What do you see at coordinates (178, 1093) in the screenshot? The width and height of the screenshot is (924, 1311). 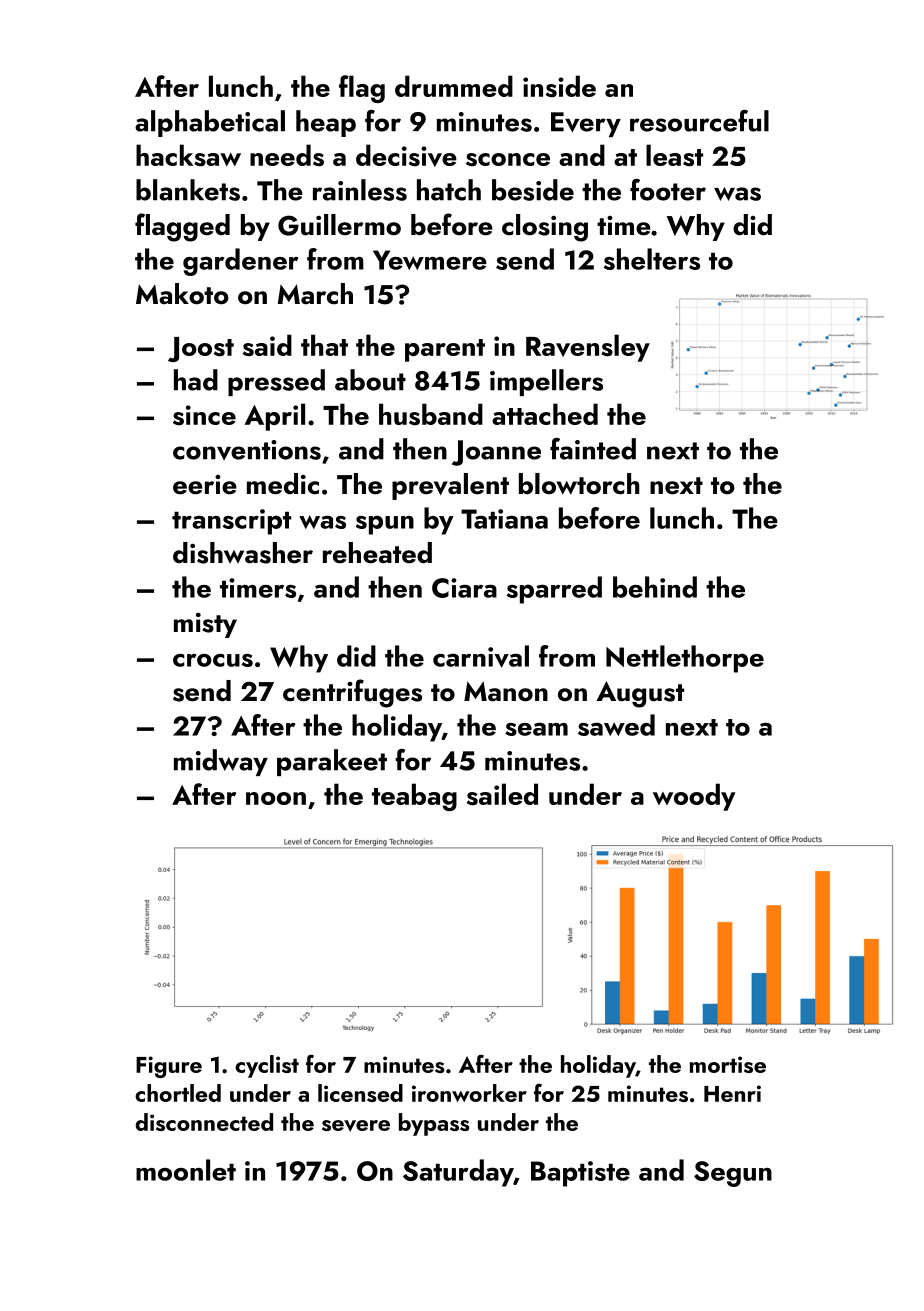 I see `chortled` at bounding box center [178, 1093].
